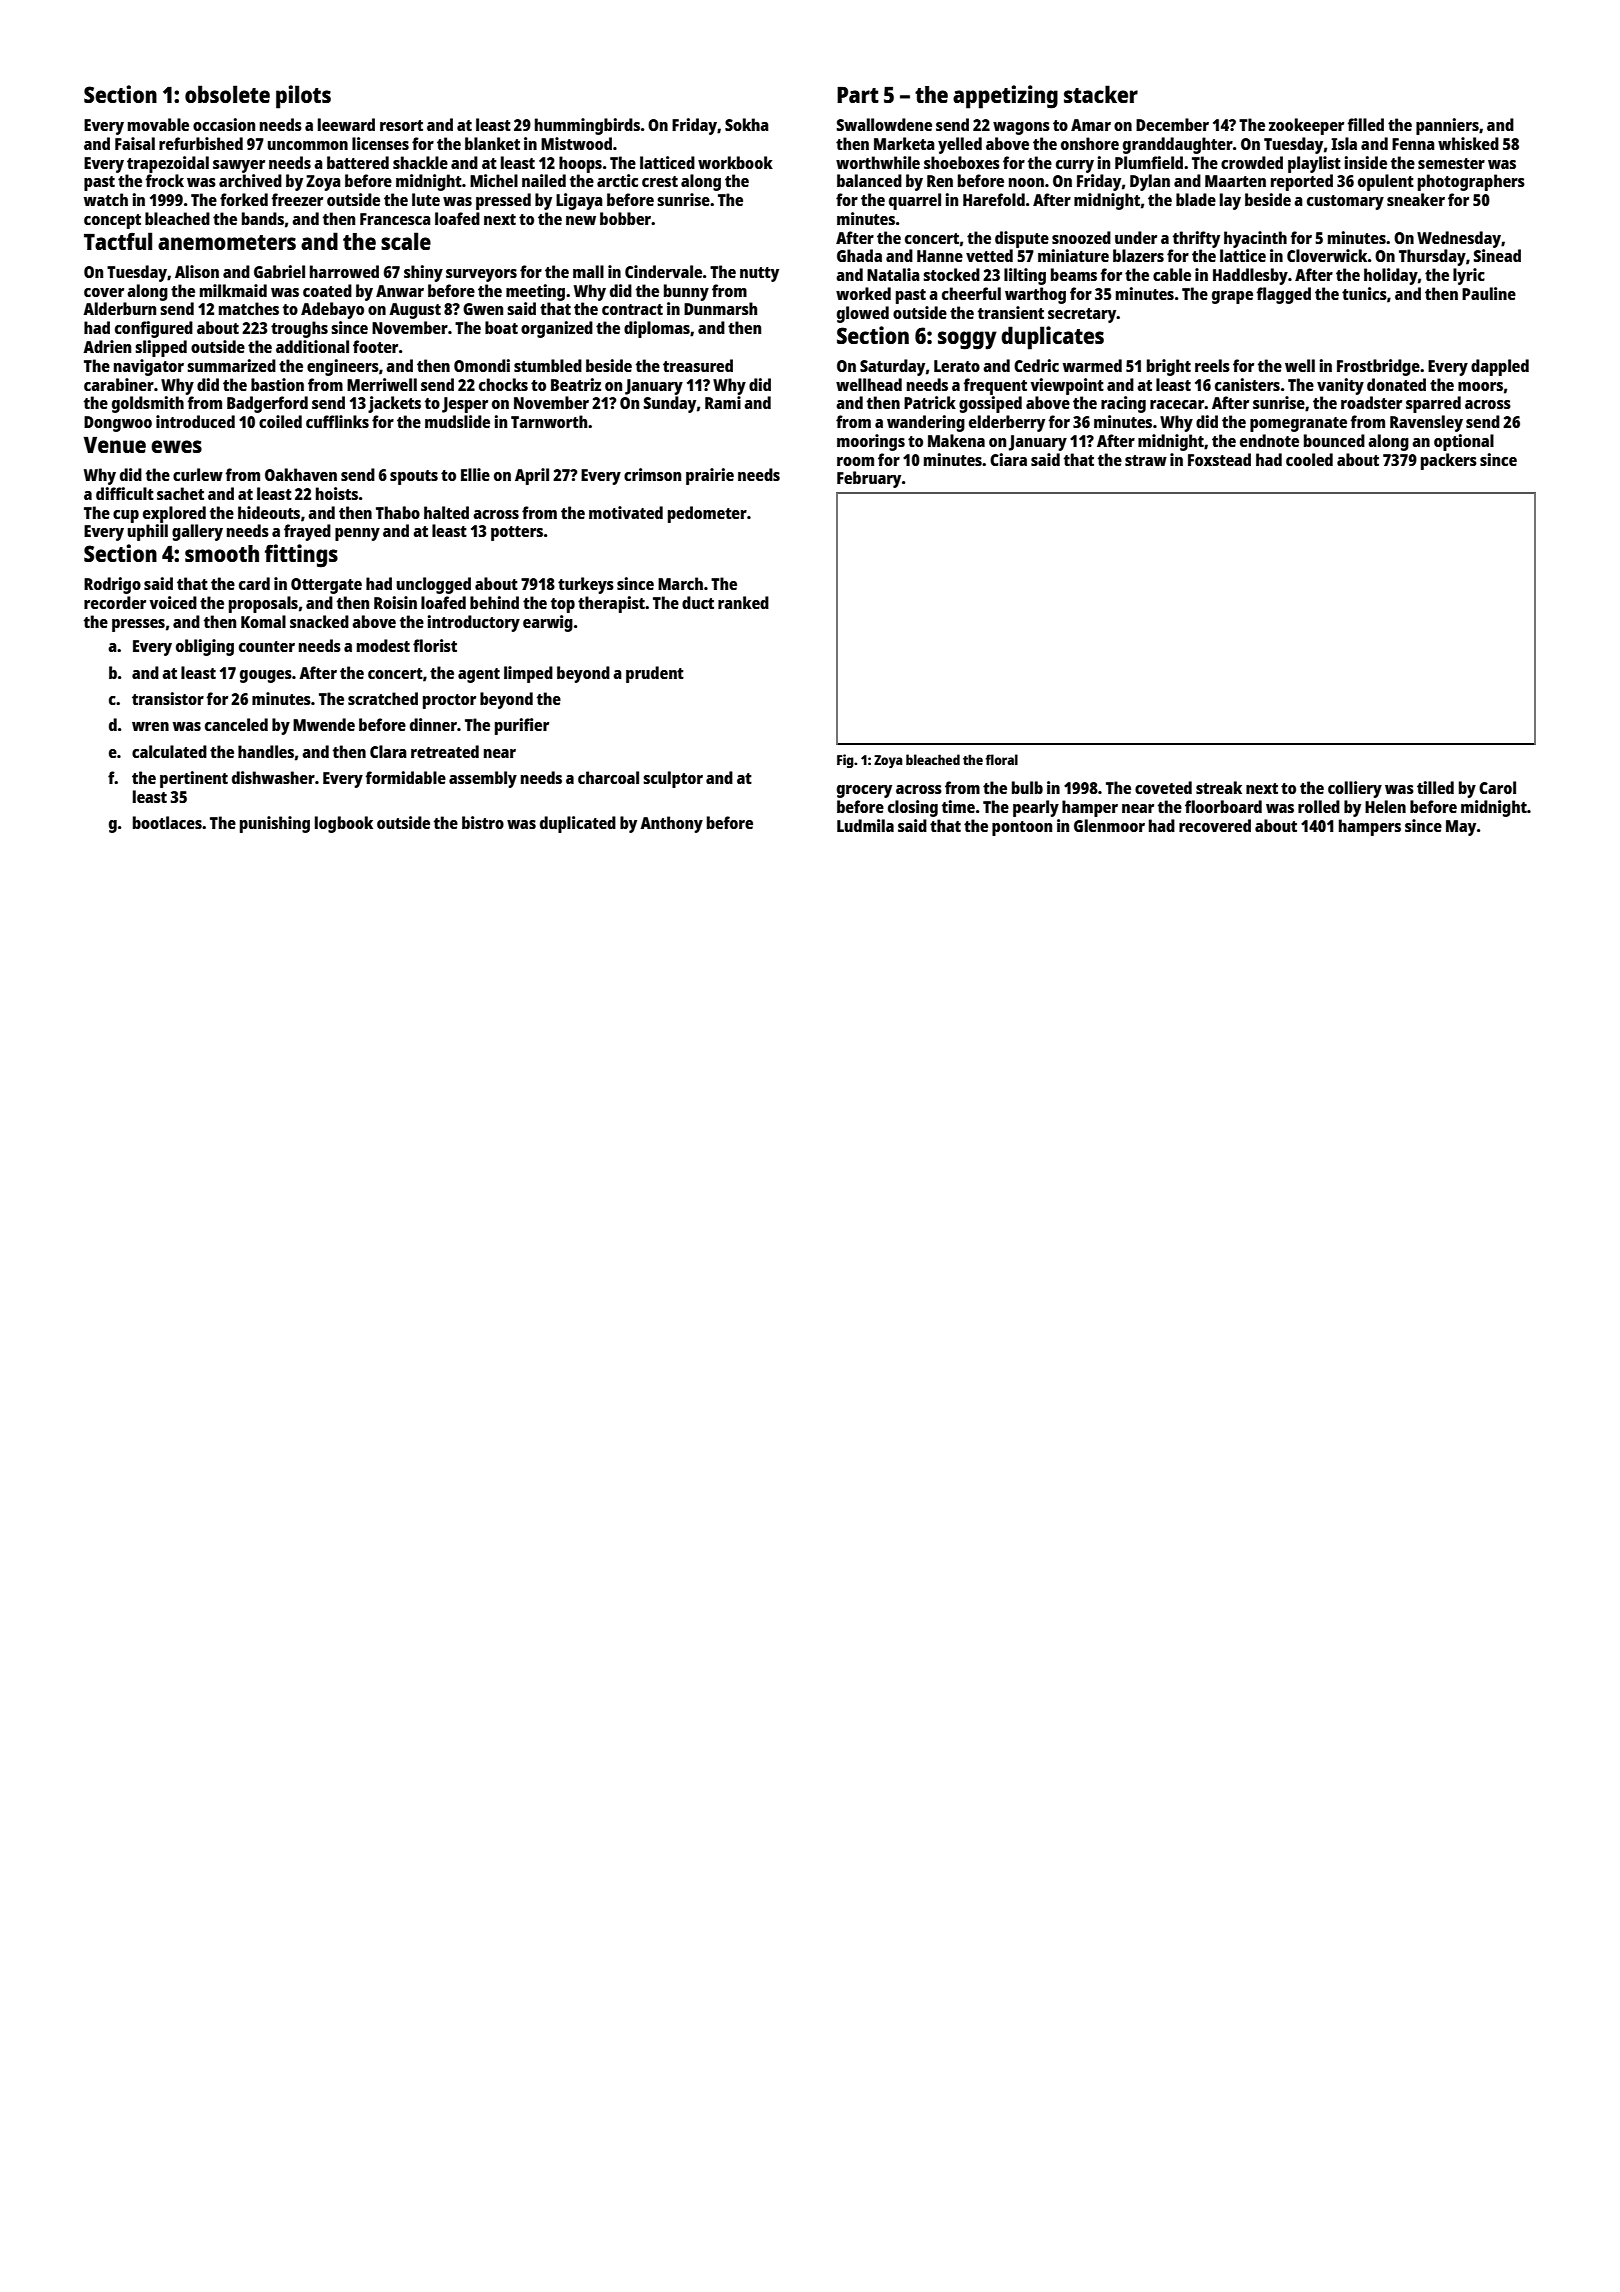  Describe the element at coordinates (326, 586) in the page. I see `Ottergate` at that location.
